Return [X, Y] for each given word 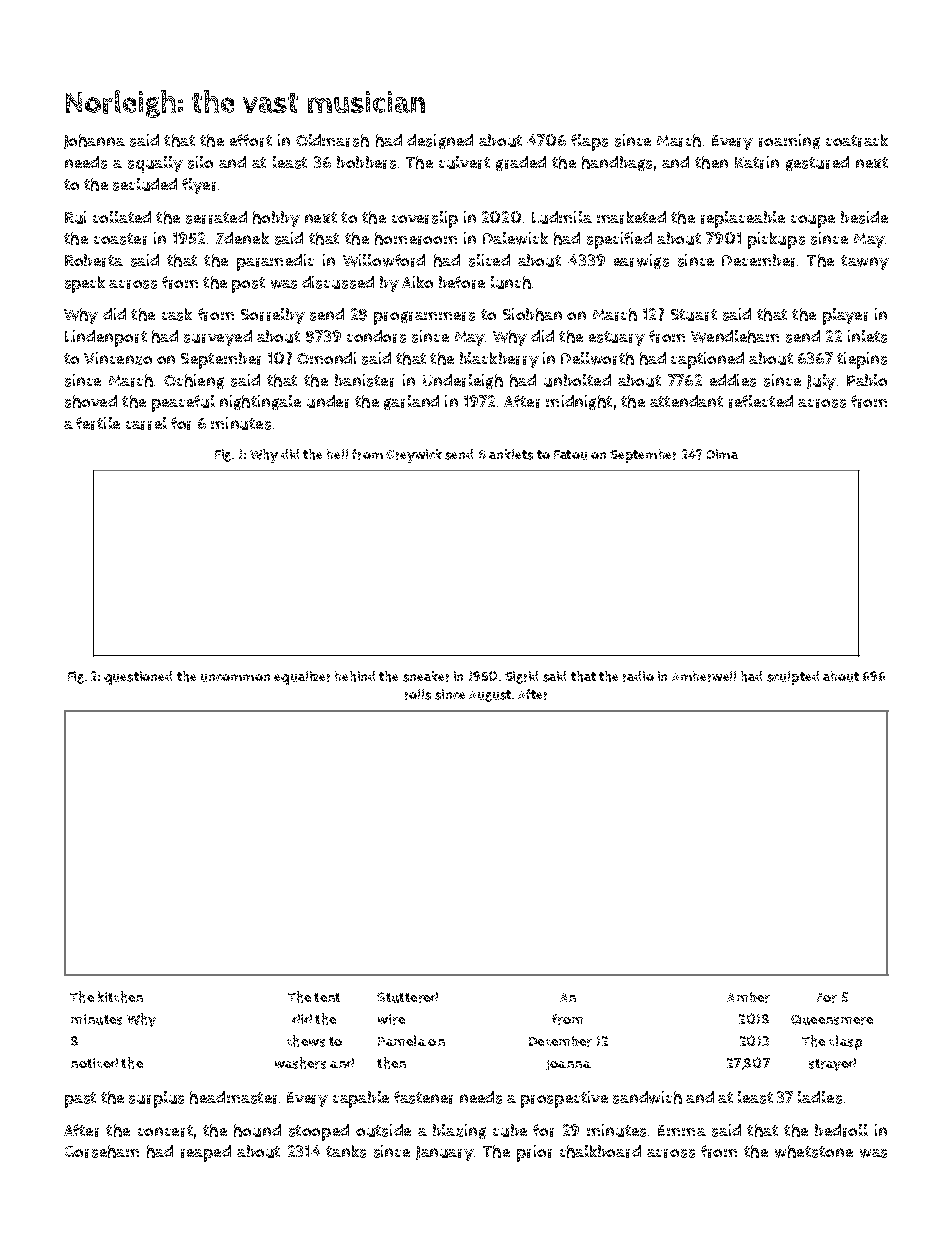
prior [534, 1153]
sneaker [426, 676]
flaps [589, 142]
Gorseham [102, 1151]
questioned [138, 678]
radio [638, 676]
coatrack [857, 140]
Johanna [94, 141]
